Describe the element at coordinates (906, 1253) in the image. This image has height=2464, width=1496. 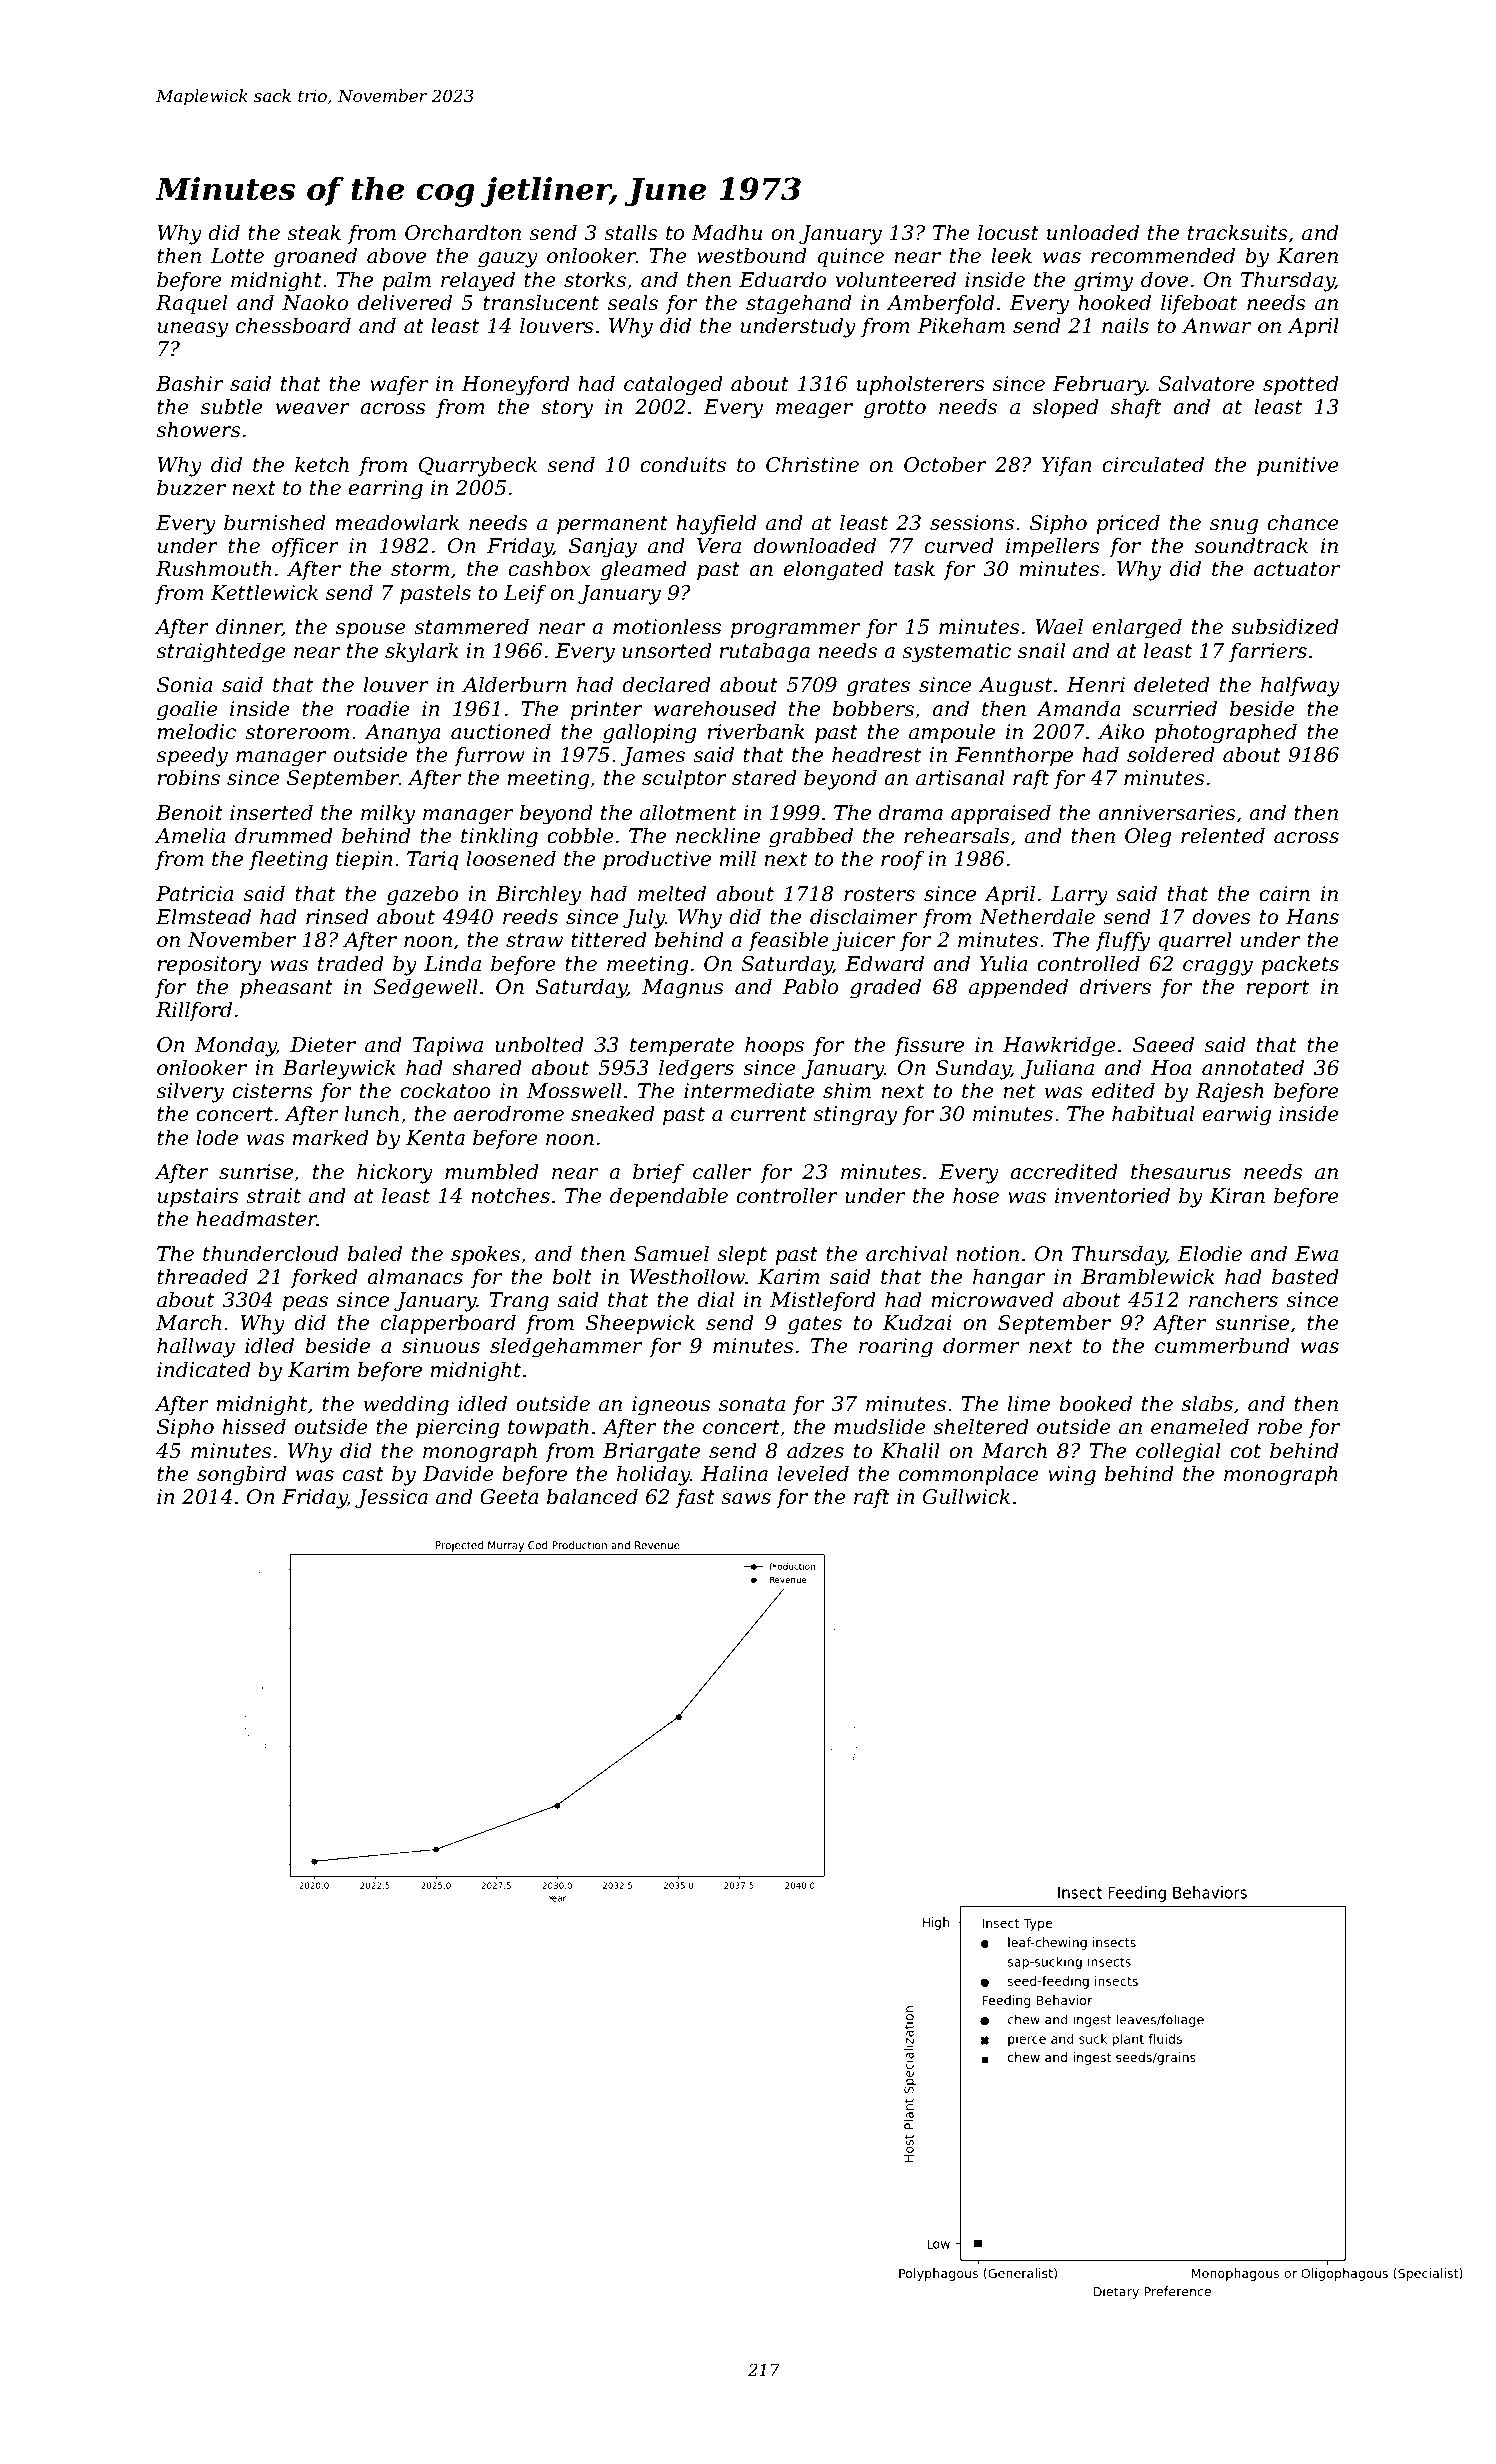
I see `archival` at that location.
